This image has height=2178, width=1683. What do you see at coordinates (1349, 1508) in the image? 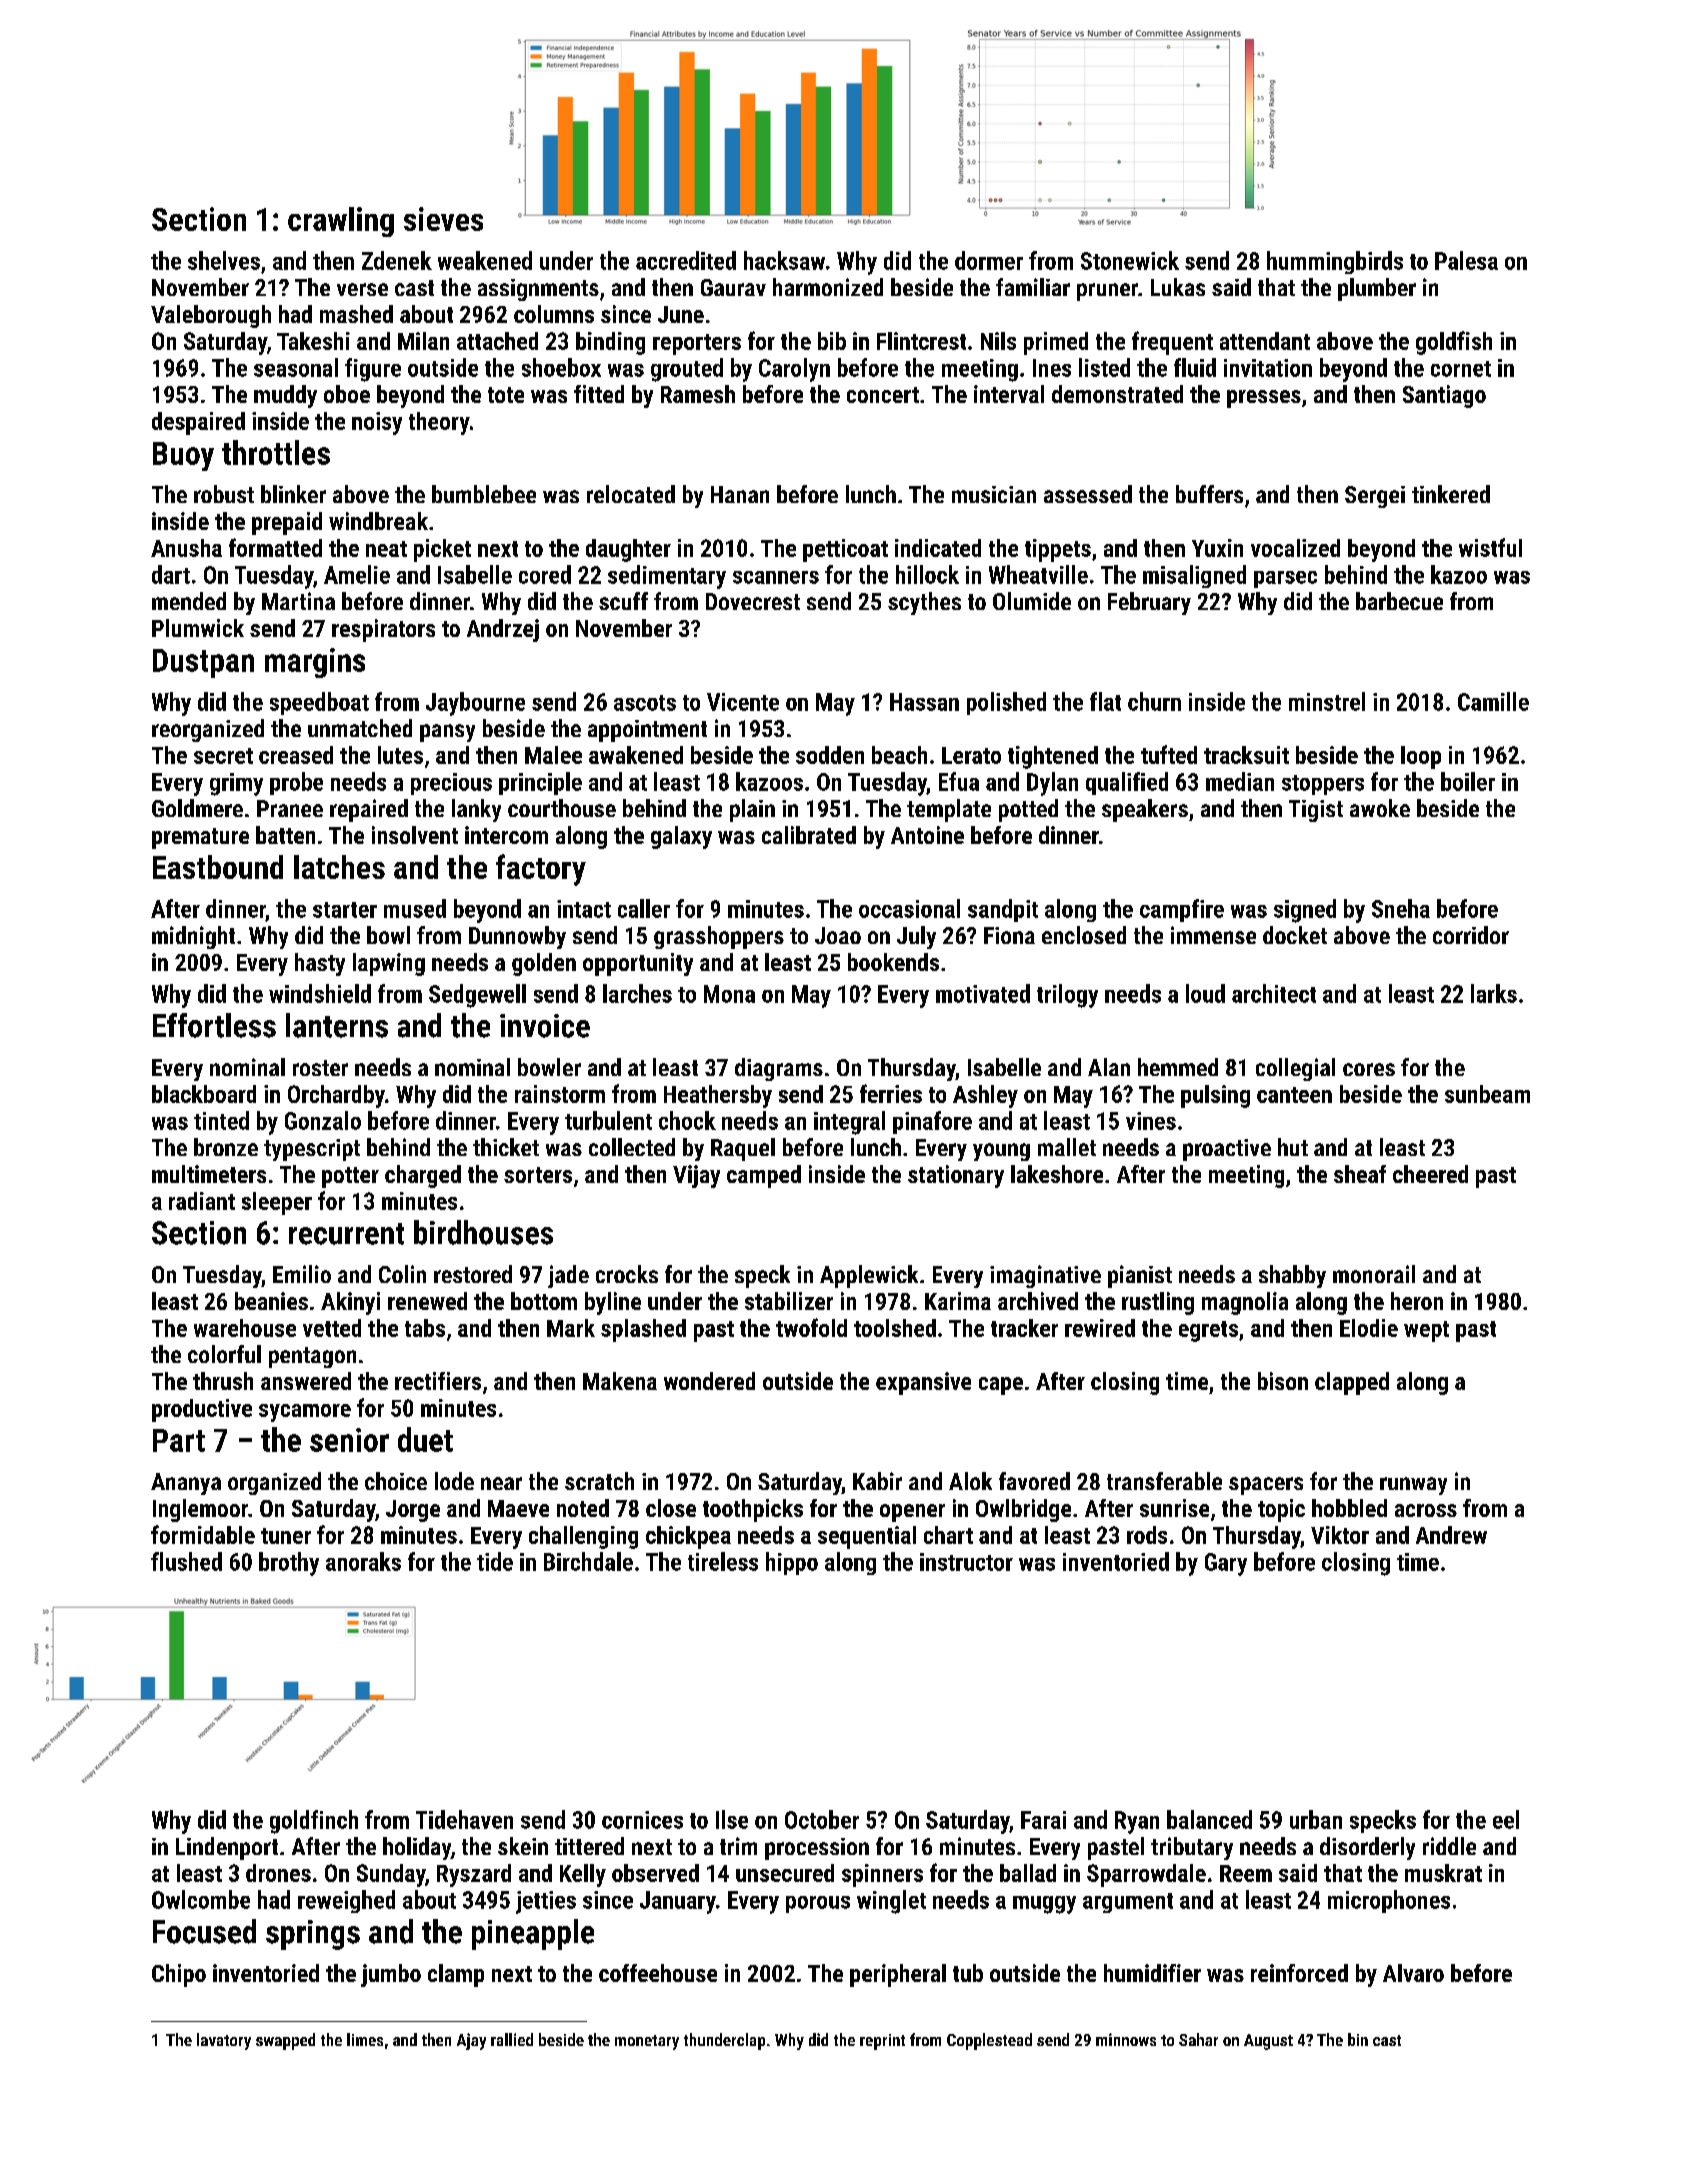
I see `hobbled` at bounding box center [1349, 1508].
